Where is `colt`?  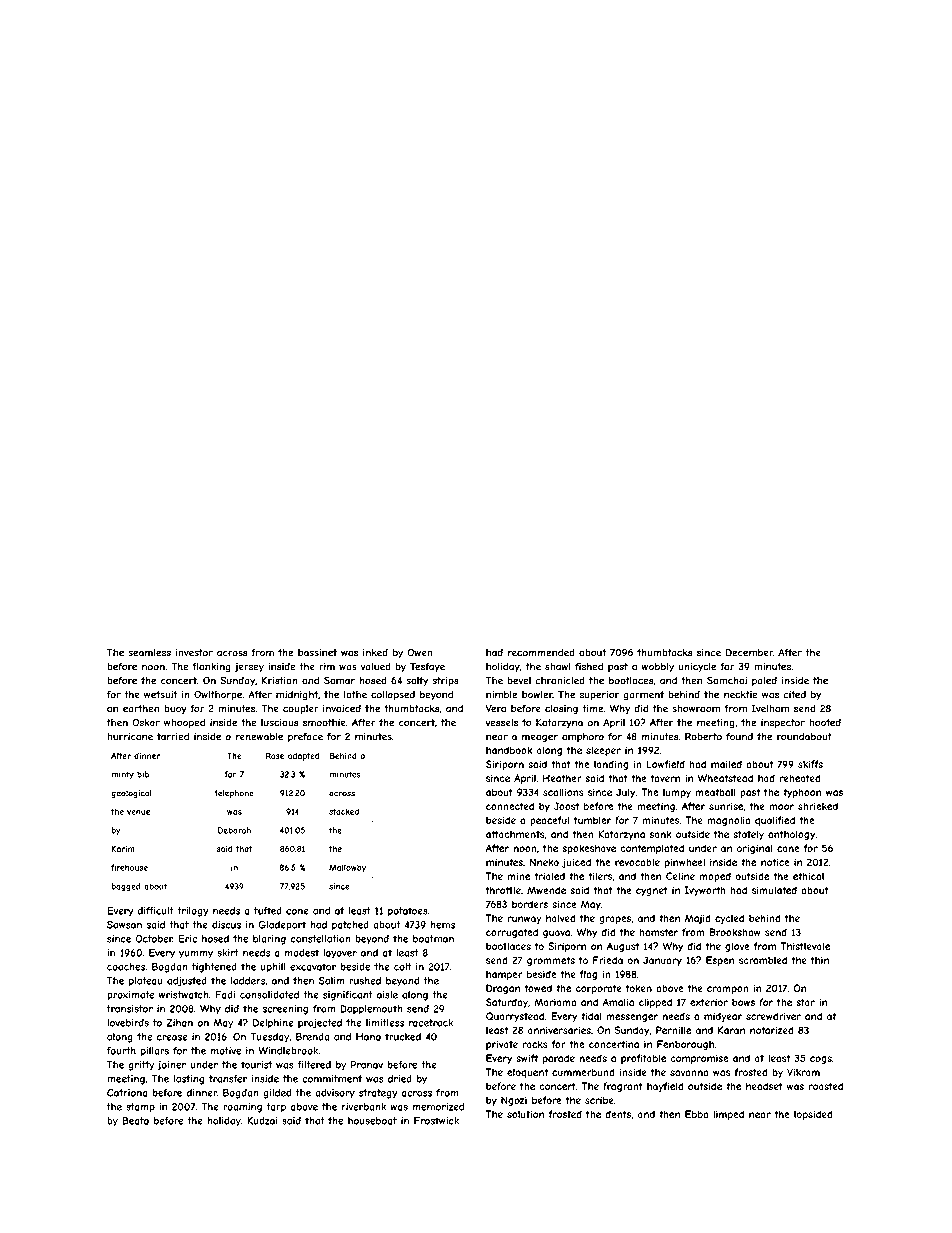
colt is located at coordinates (402, 967).
